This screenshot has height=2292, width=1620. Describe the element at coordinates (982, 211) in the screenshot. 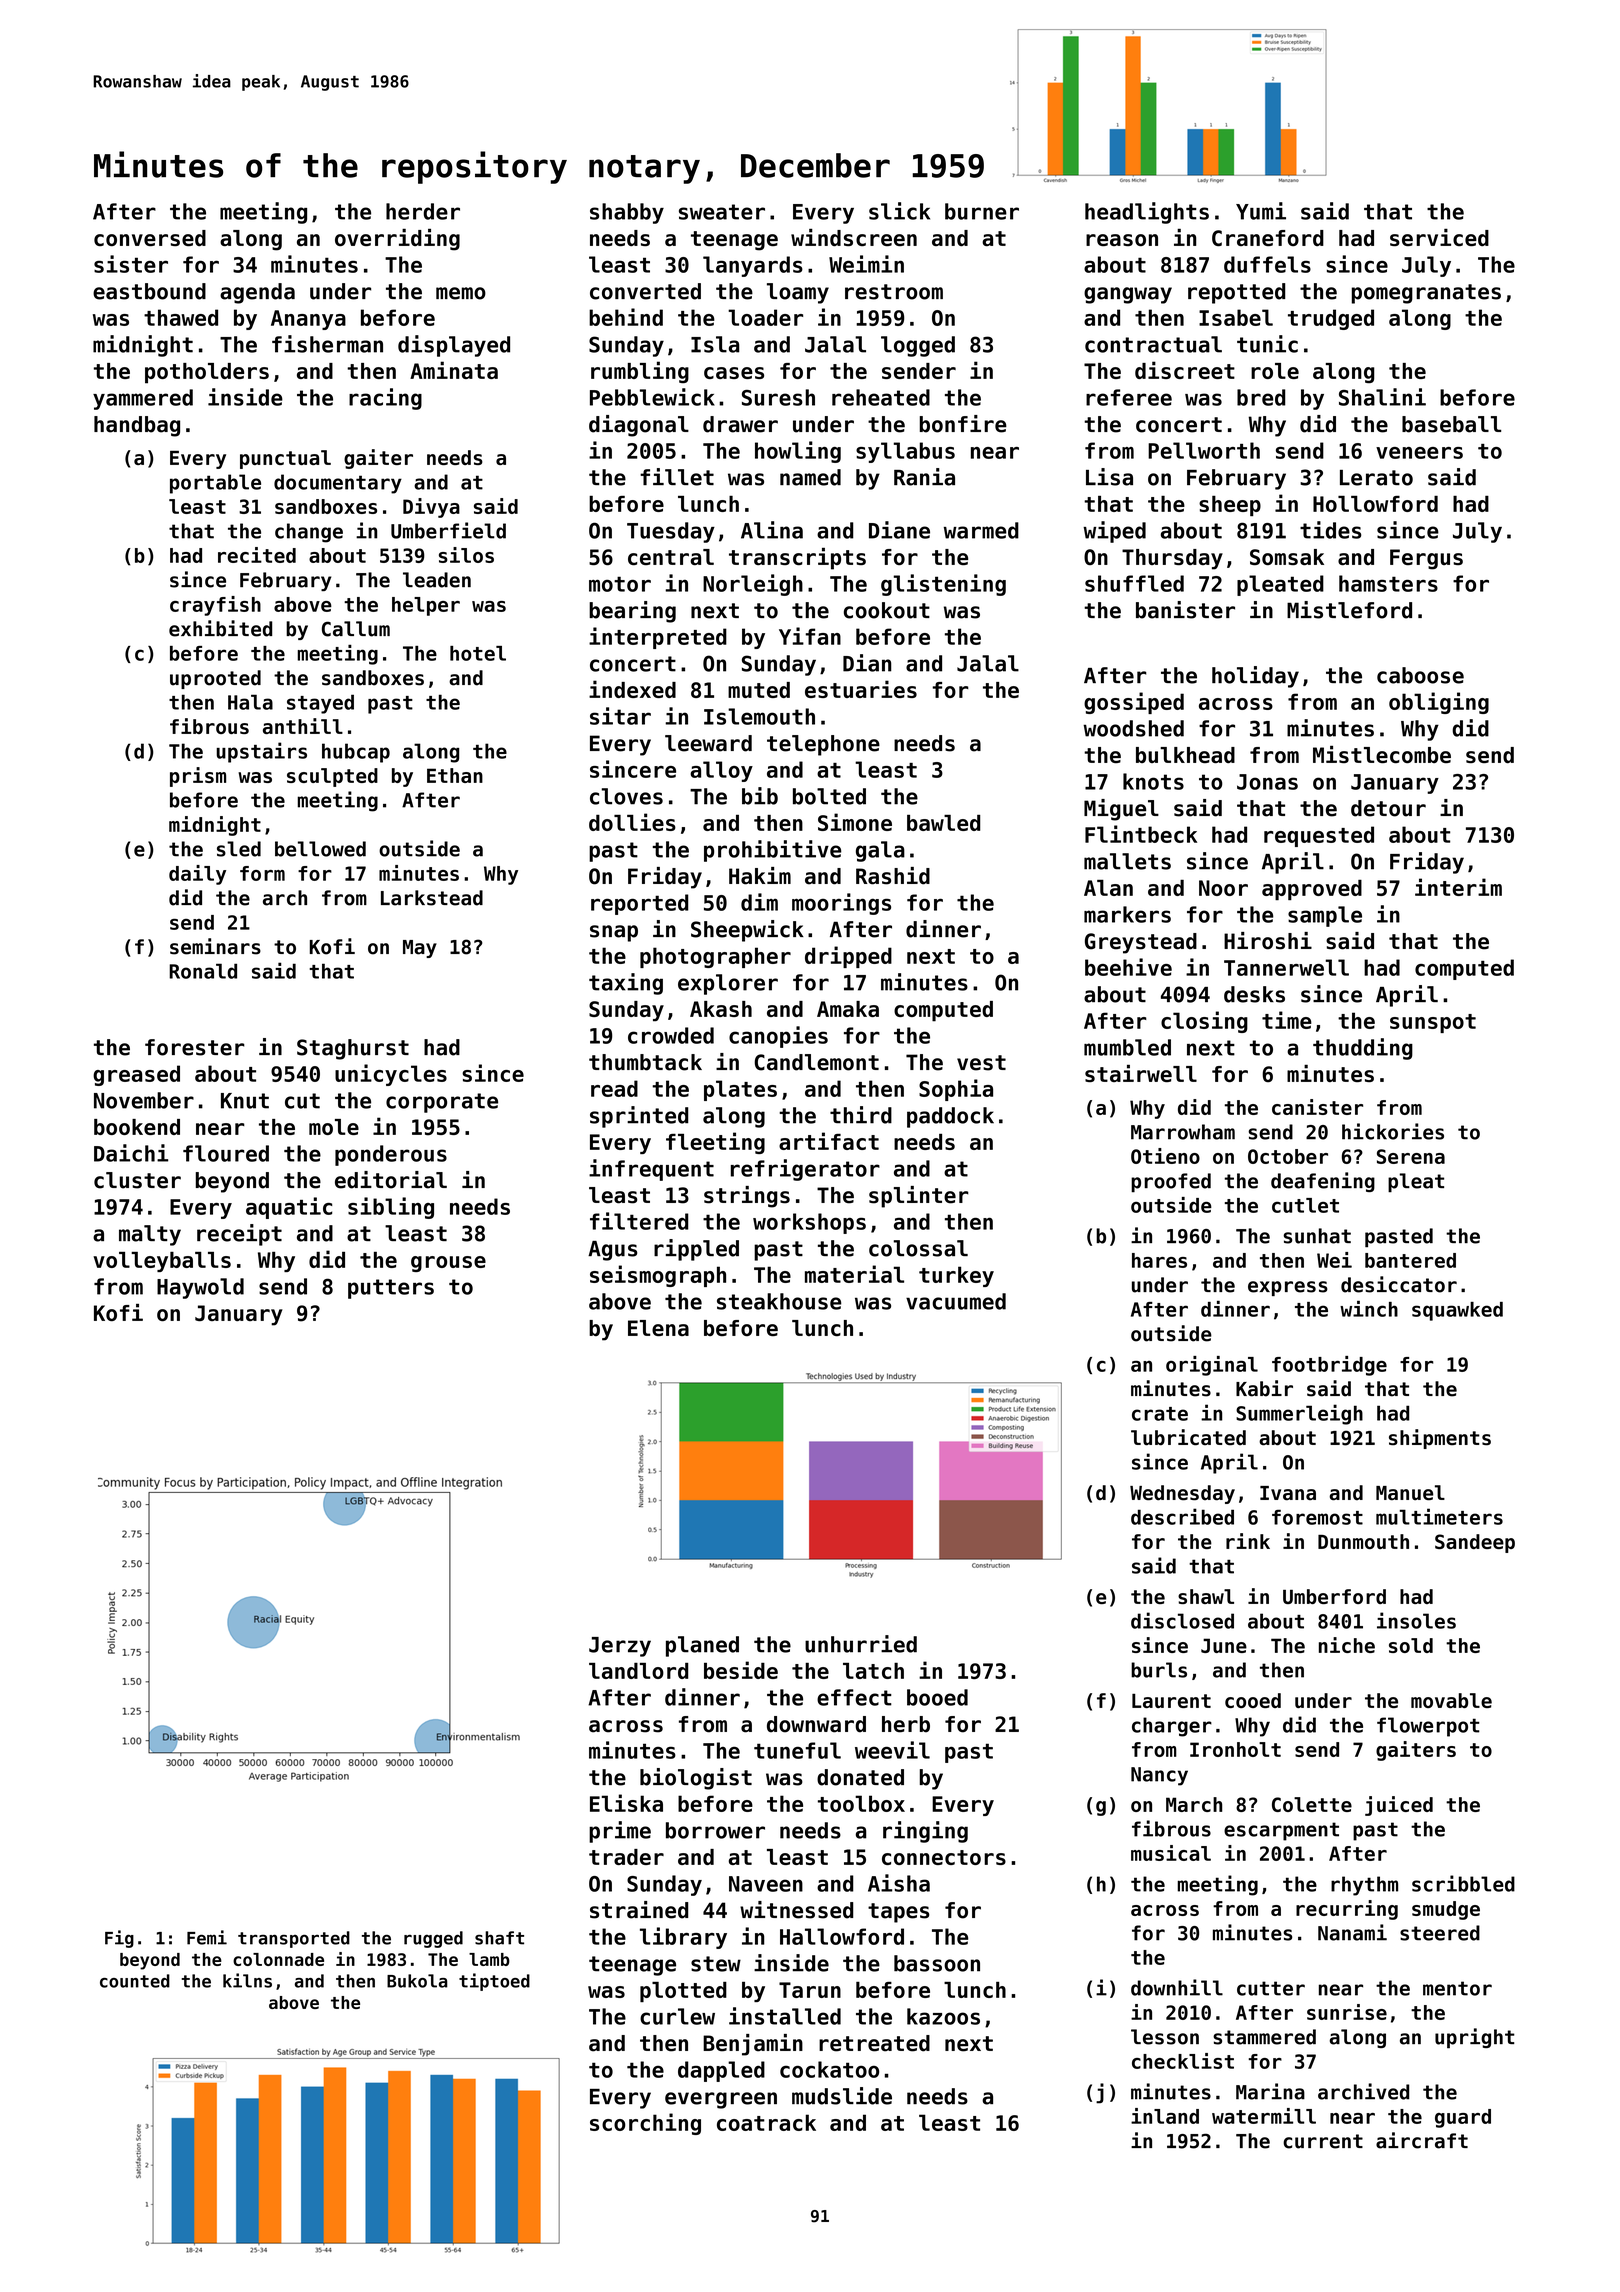

I see `burner` at that location.
